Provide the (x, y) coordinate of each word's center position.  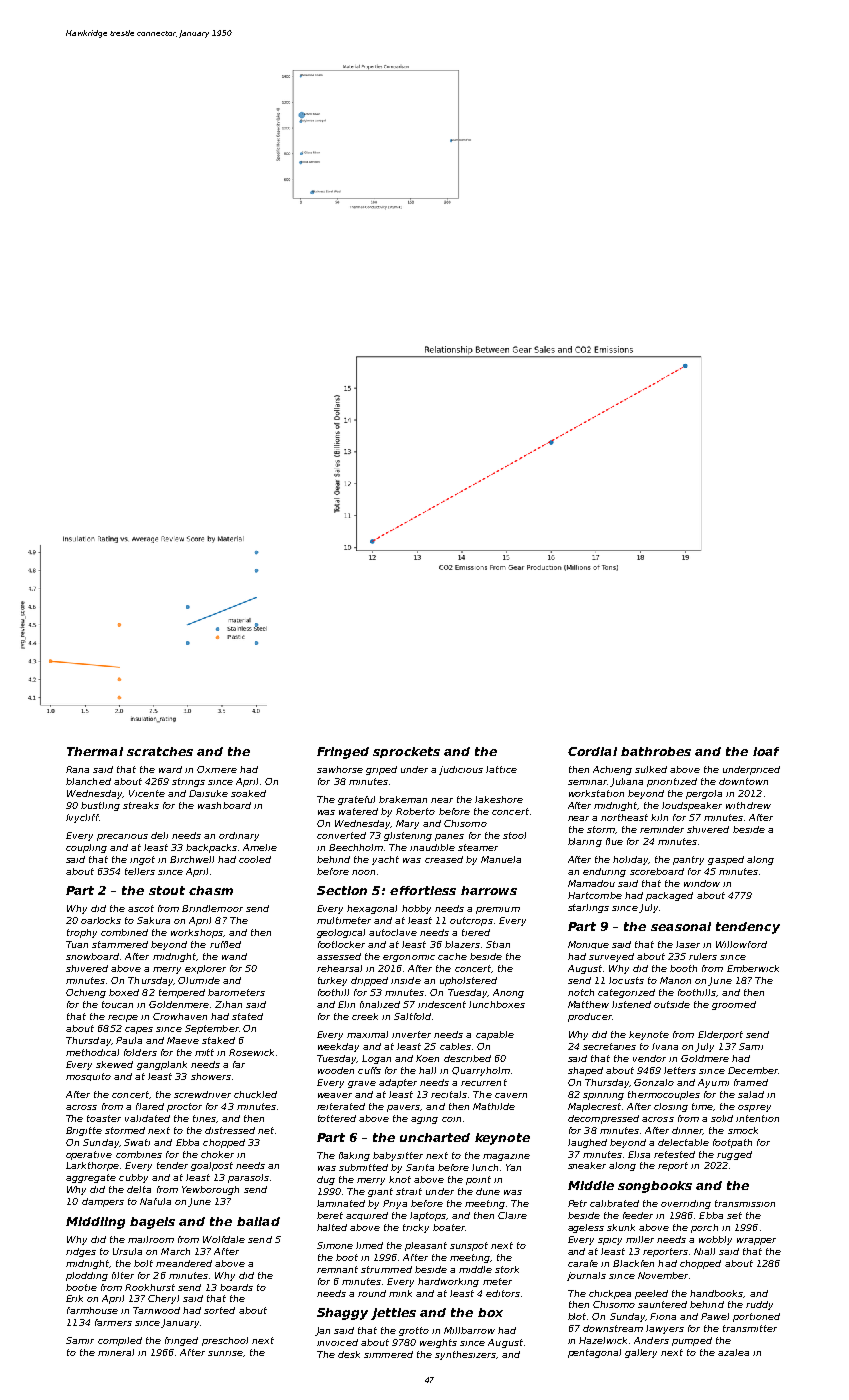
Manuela (501, 859)
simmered (388, 1354)
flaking (354, 1156)
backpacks (211, 848)
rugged (734, 1155)
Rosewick (251, 1052)
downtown (743, 781)
